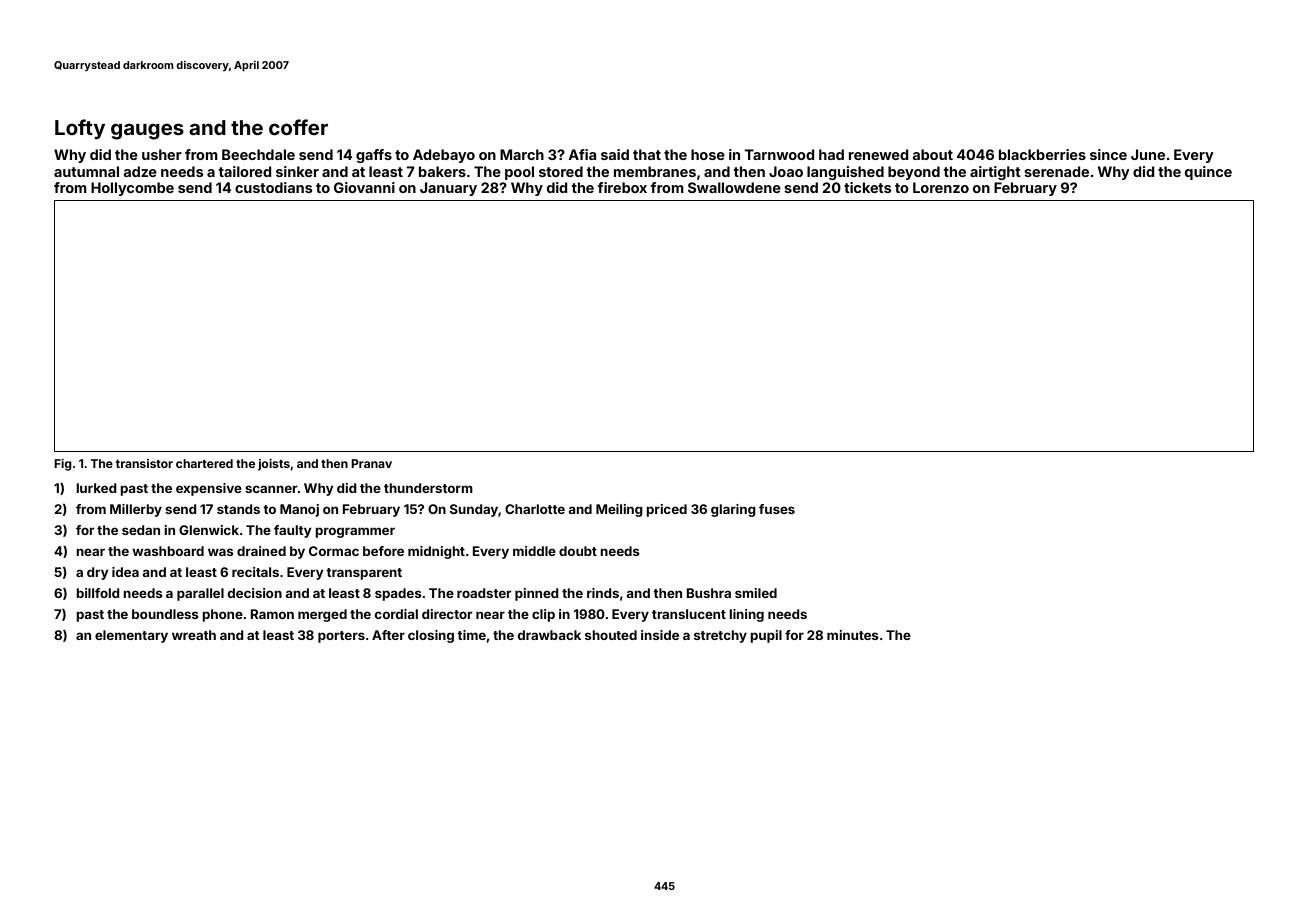 The width and height of the screenshot is (1308, 924). Describe the element at coordinates (777, 509) in the screenshot. I see `fuses` at that location.
